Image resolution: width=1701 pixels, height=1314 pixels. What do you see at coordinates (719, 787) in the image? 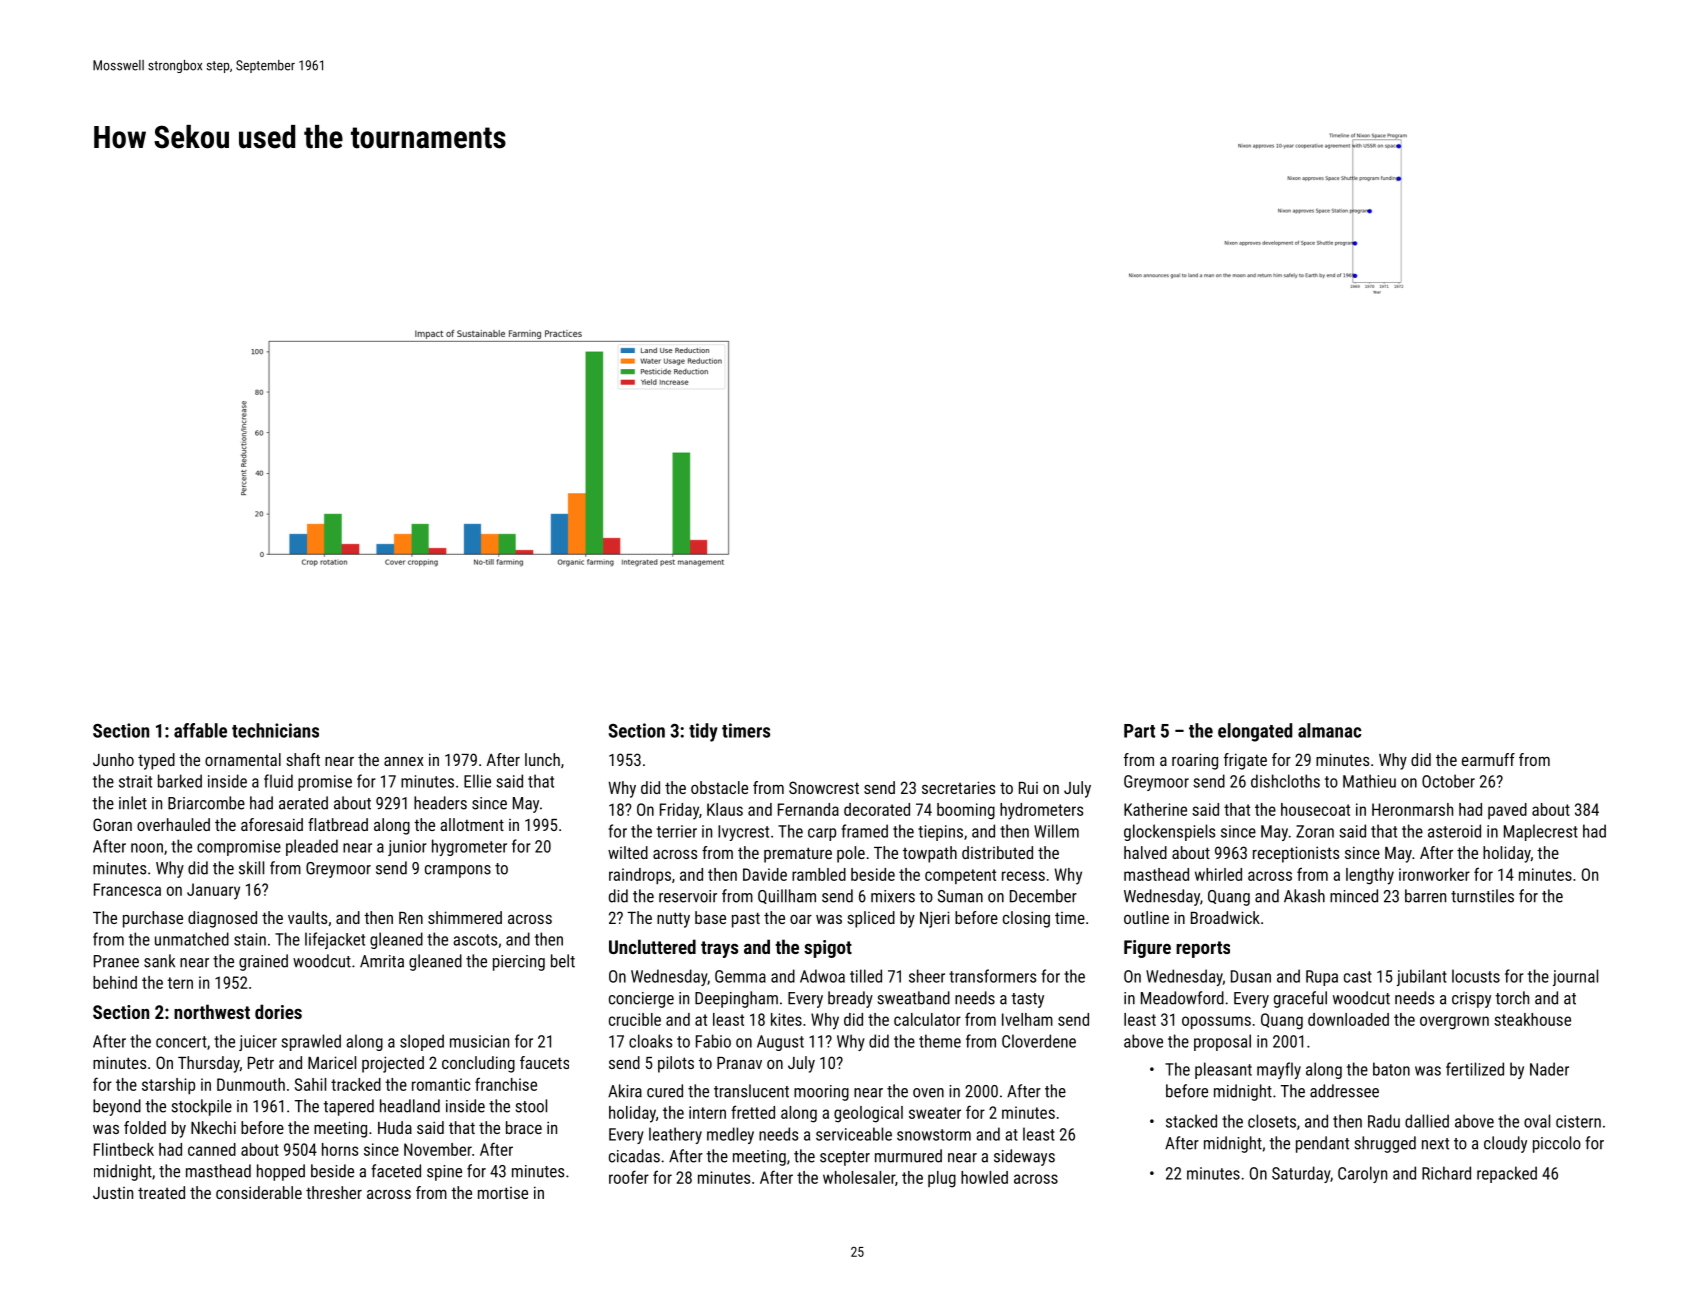
I see `obstacle` at bounding box center [719, 787].
